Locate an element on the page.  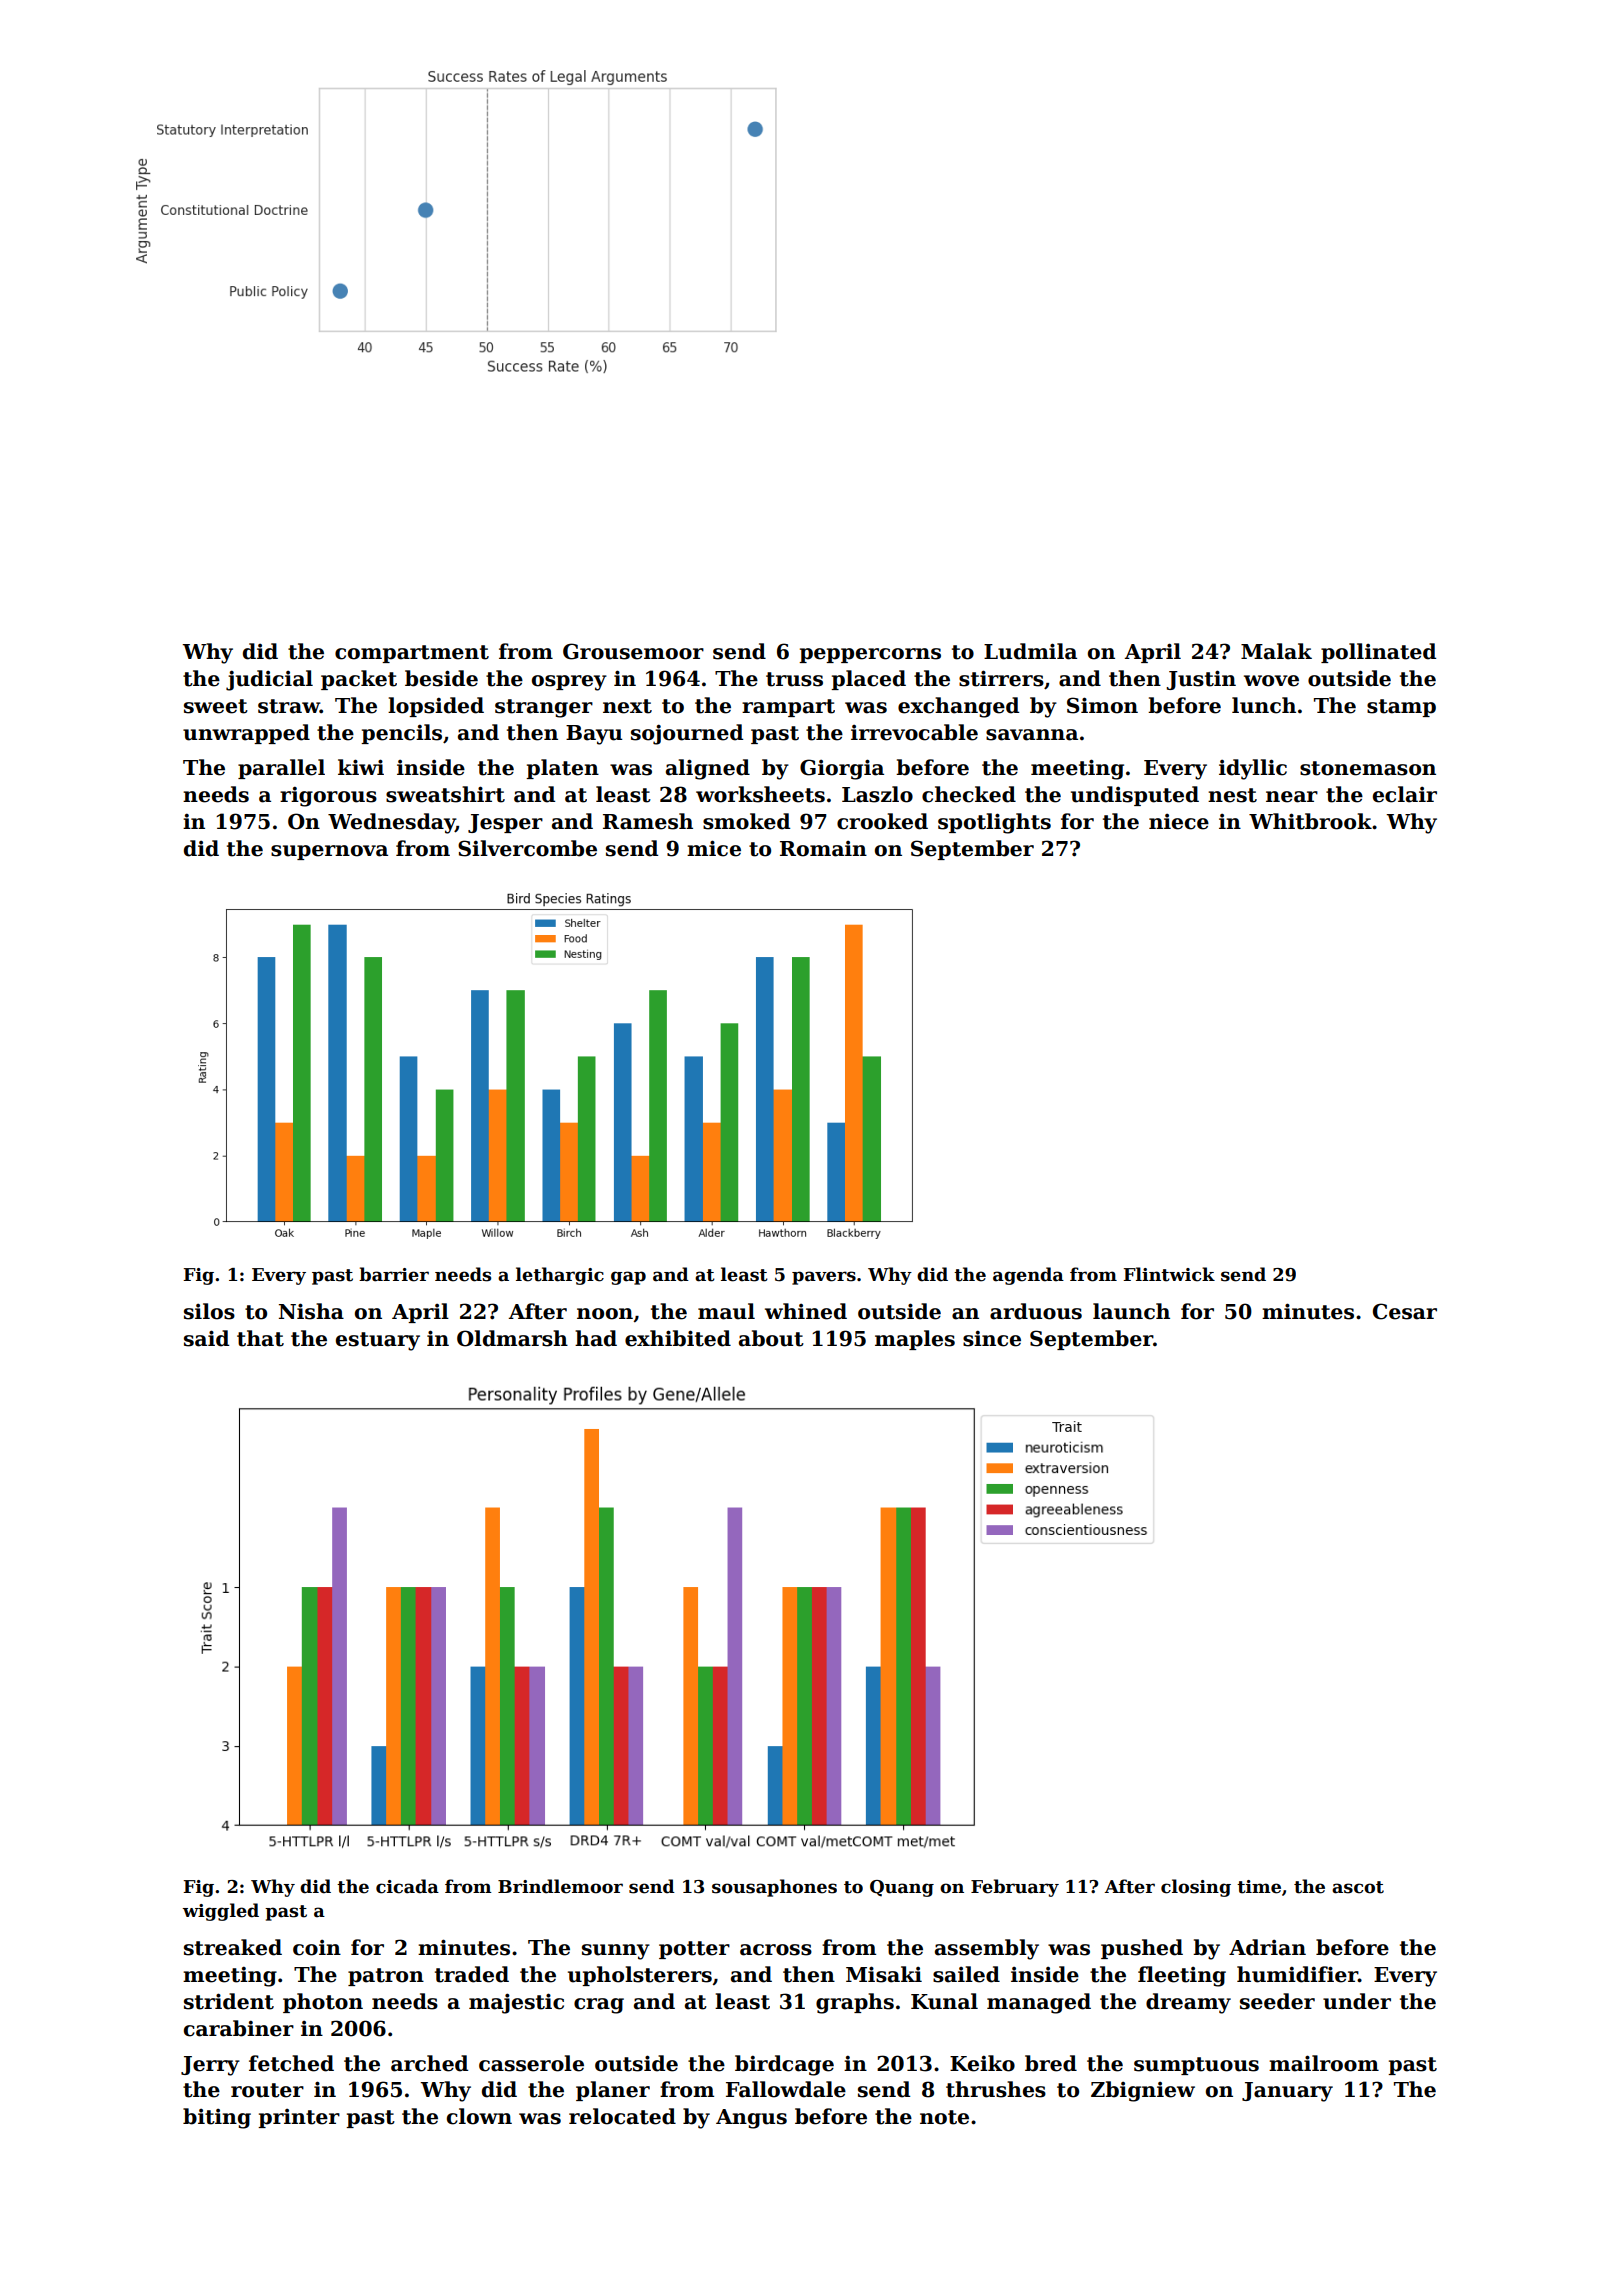
upholsterers is located at coordinates (640, 1976).
